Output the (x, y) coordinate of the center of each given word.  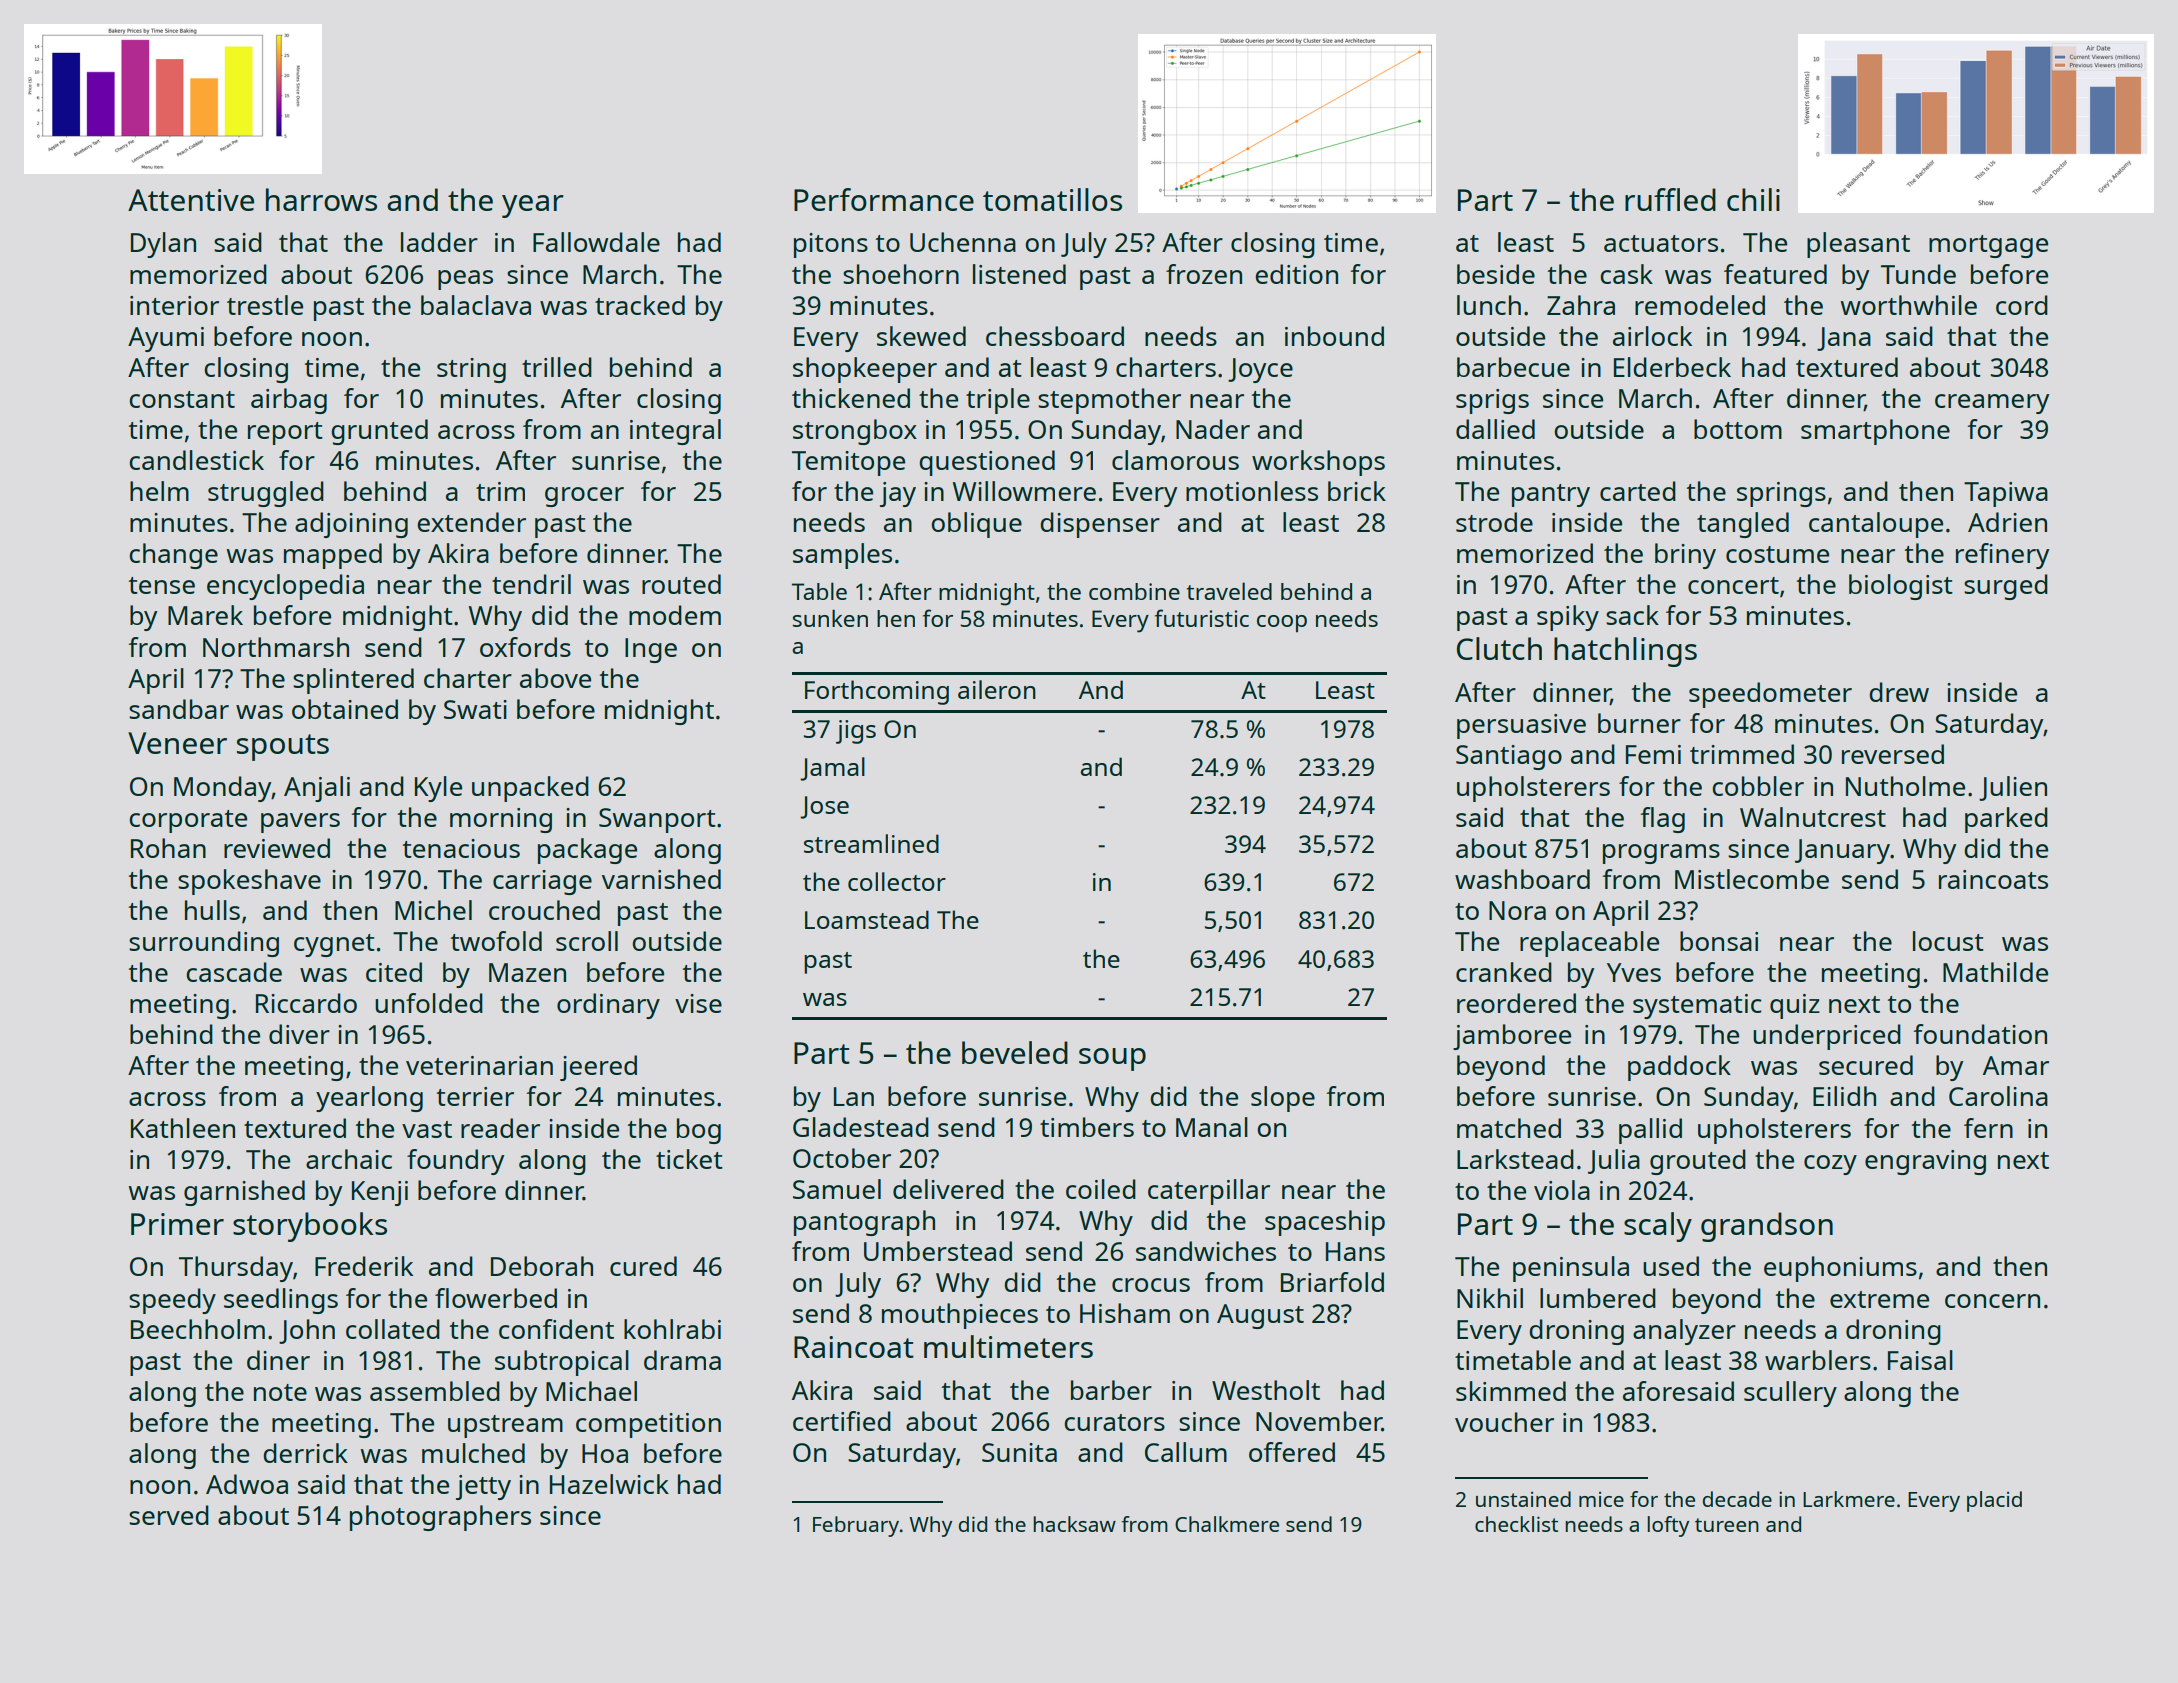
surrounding (204, 944)
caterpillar (1209, 1192)
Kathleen (183, 1128)
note (280, 1392)
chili (1753, 199)
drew (1899, 692)
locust (1948, 941)
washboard (1522, 879)
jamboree (1512, 1037)
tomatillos (1052, 199)
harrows (321, 199)
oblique (976, 525)
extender (471, 522)
